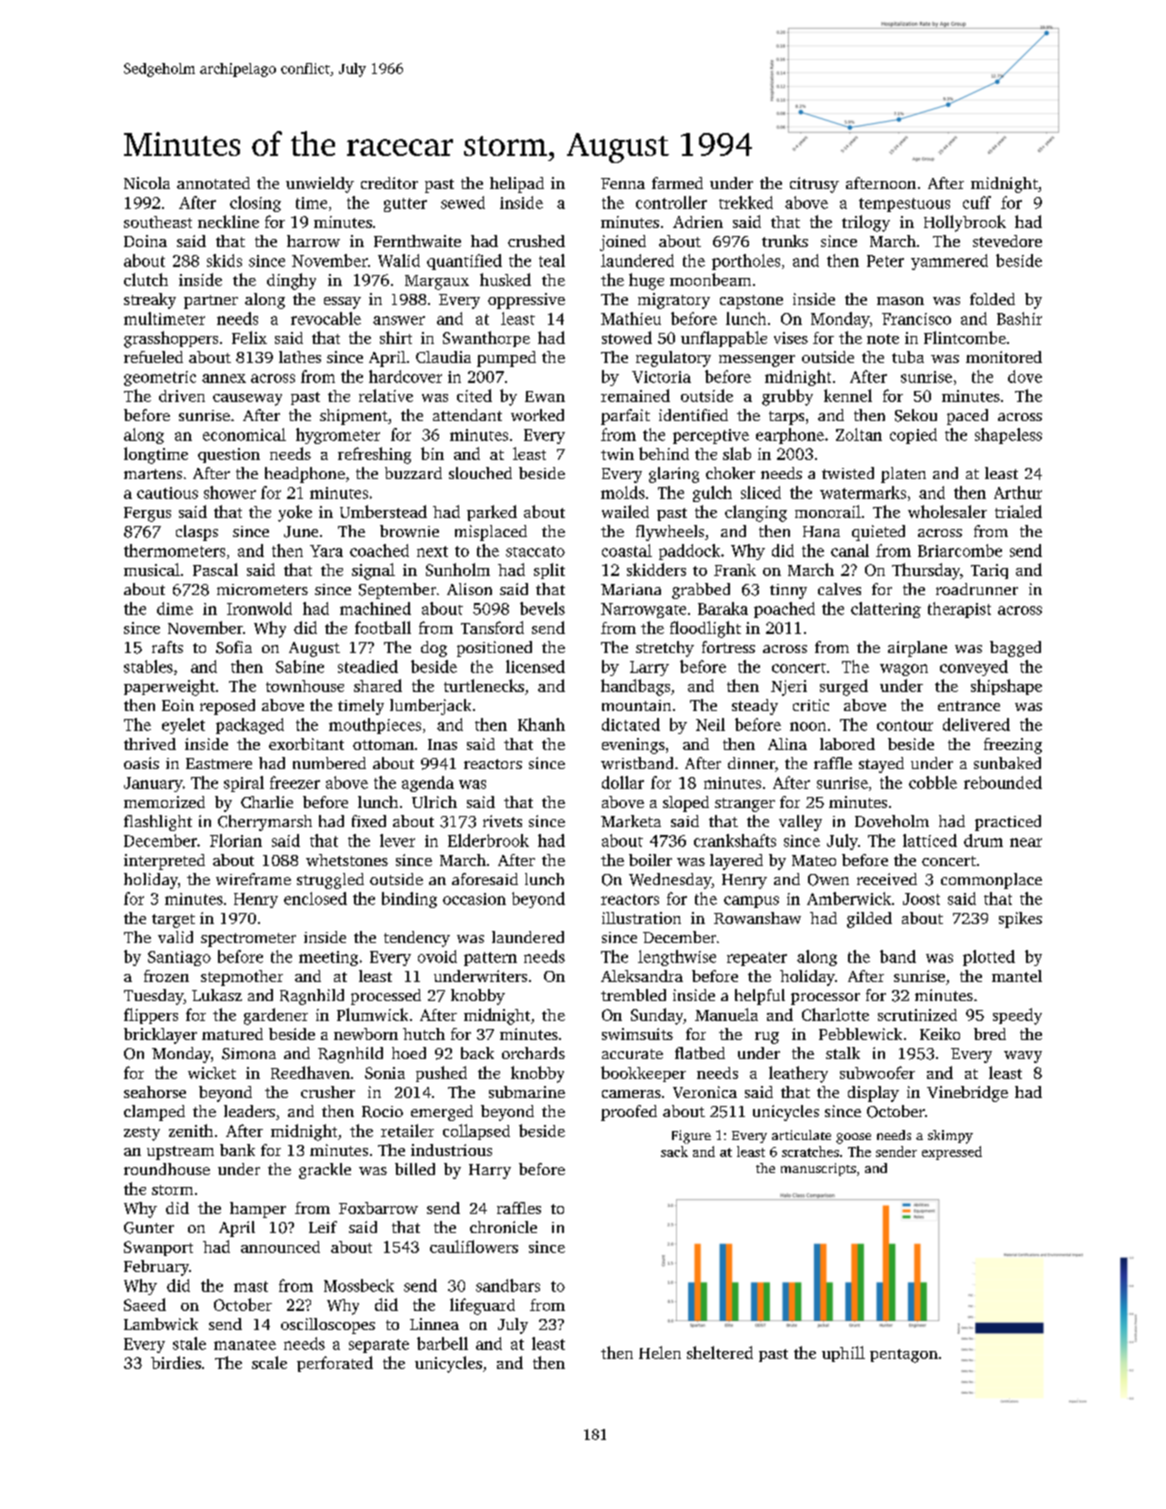 The height and width of the image is (1509, 1166). What do you see at coordinates (631, 724) in the image?
I see `dictated` at bounding box center [631, 724].
